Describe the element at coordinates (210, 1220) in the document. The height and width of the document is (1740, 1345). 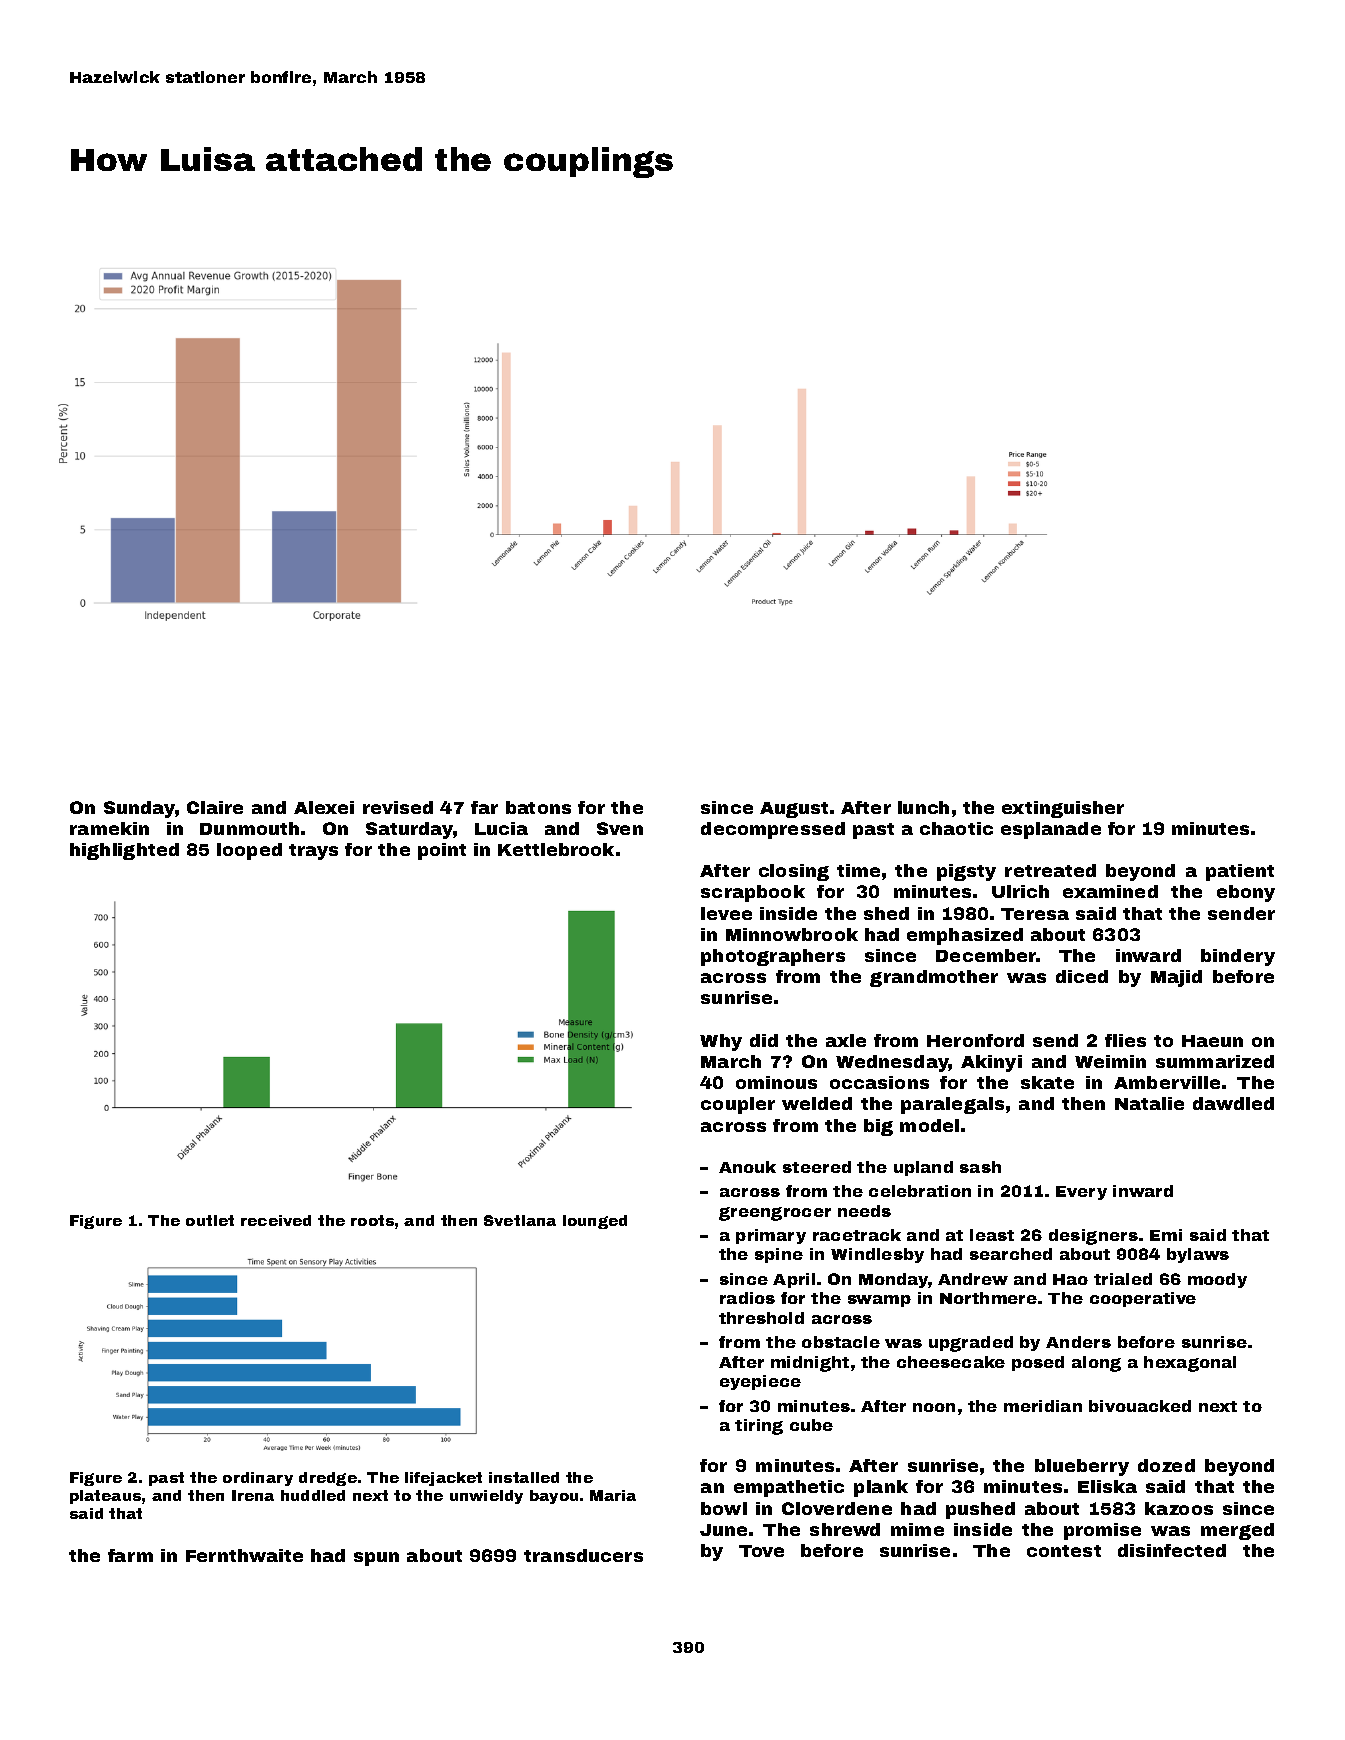
I see `outlet` at that location.
